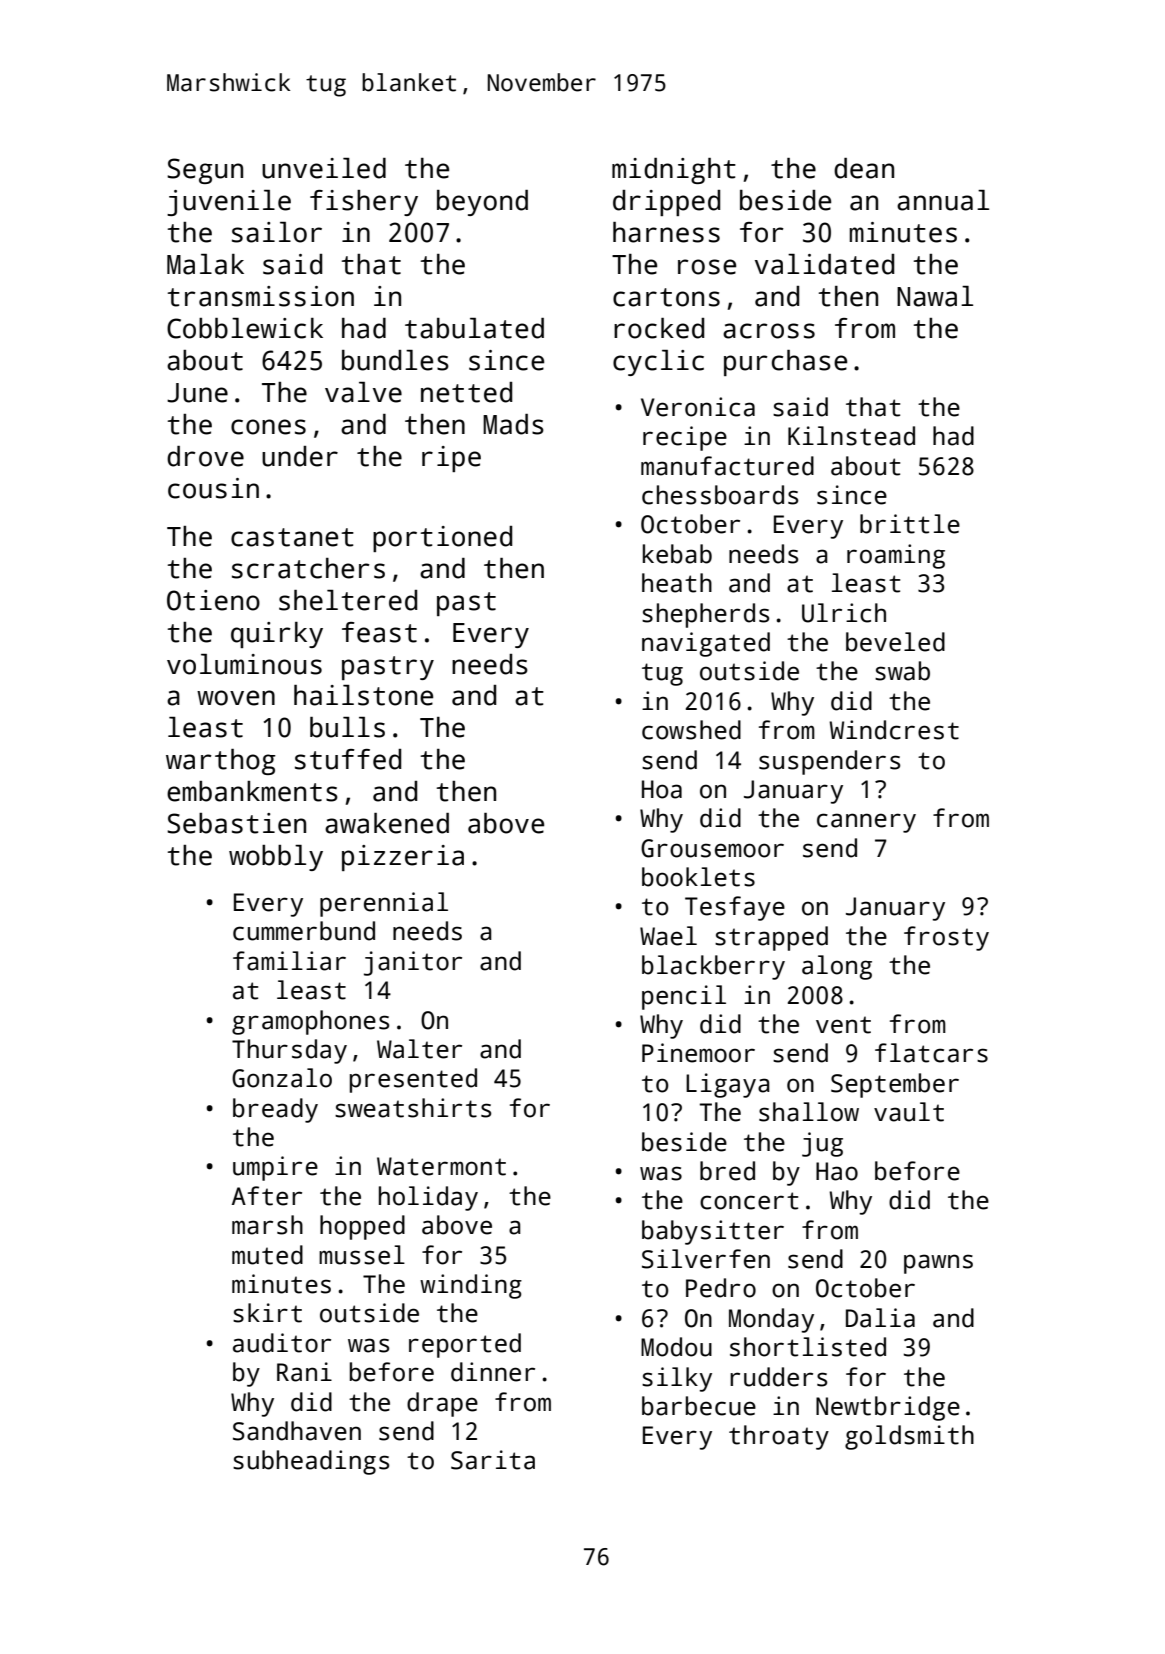  What do you see at coordinates (311, 1462) in the screenshot?
I see `subheadings` at bounding box center [311, 1462].
